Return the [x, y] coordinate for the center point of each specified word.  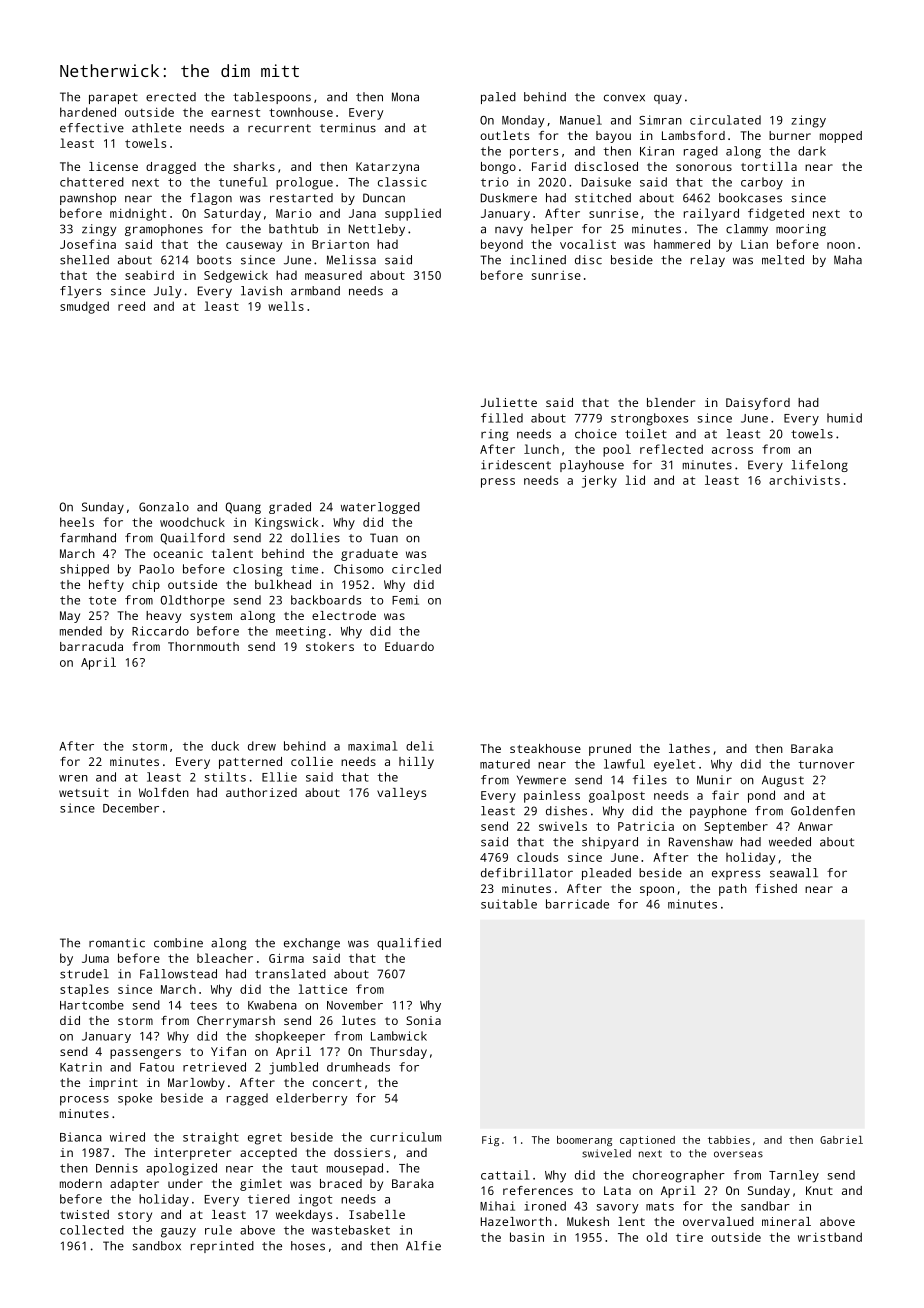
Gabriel [841, 1140]
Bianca [81, 1137]
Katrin [81, 1067]
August [783, 781]
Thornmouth [203, 646]
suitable [509, 904]
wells [286, 306]
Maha [848, 260]
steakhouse [545, 748]
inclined [538, 260]
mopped [841, 137]
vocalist [588, 244]
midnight [138, 214]
